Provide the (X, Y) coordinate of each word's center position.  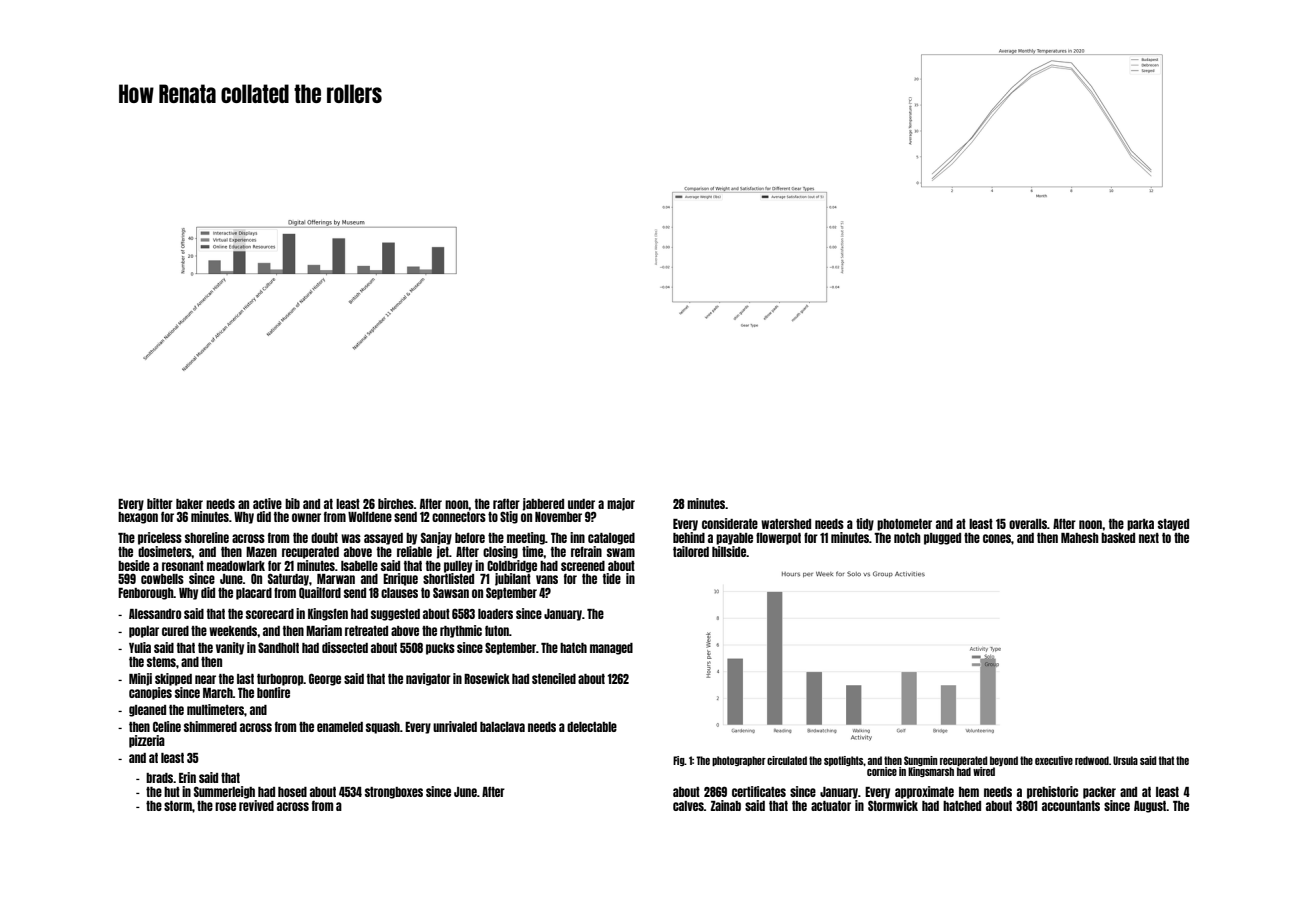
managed (611, 649)
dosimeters (165, 551)
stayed (1173, 525)
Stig (509, 517)
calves (688, 806)
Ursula (1125, 760)
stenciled (554, 678)
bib (292, 503)
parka (1140, 525)
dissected (345, 647)
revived (256, 805)
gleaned (147, 711)
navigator (428, 679)
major (621, 504)
